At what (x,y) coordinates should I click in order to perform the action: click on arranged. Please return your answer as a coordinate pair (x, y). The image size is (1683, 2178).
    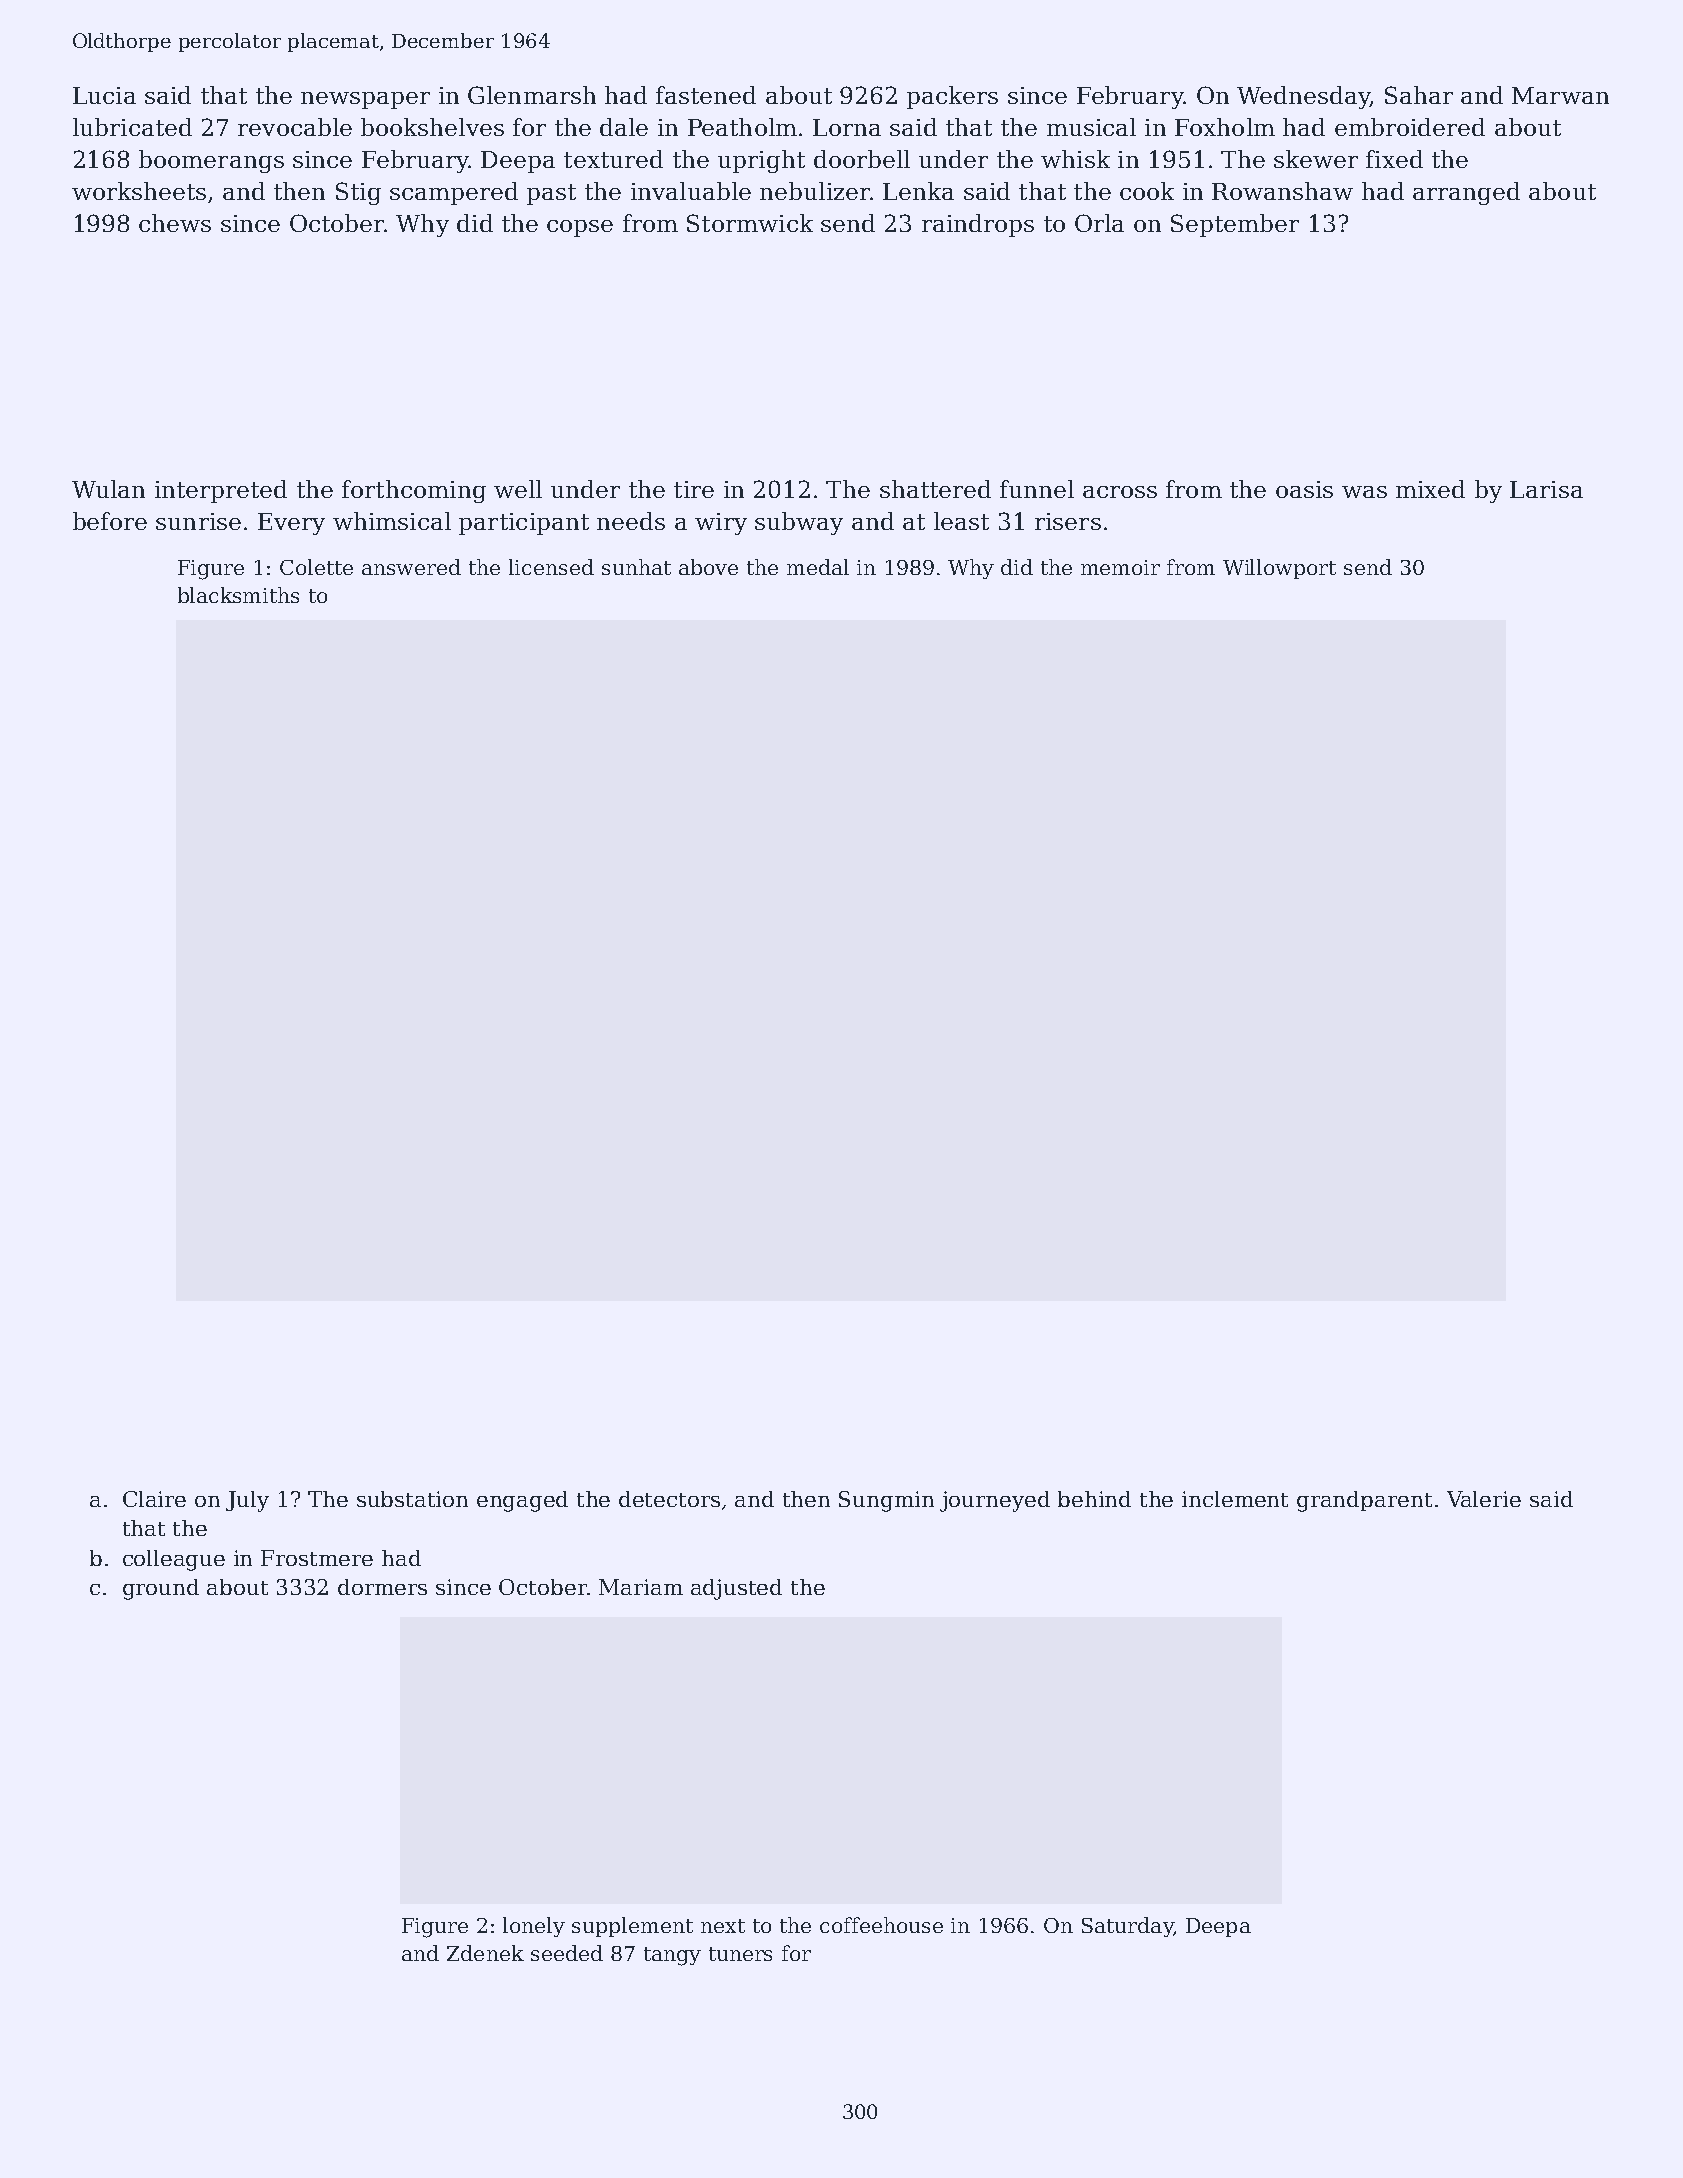
    Looking at the image, I should click on (1466, 193).
